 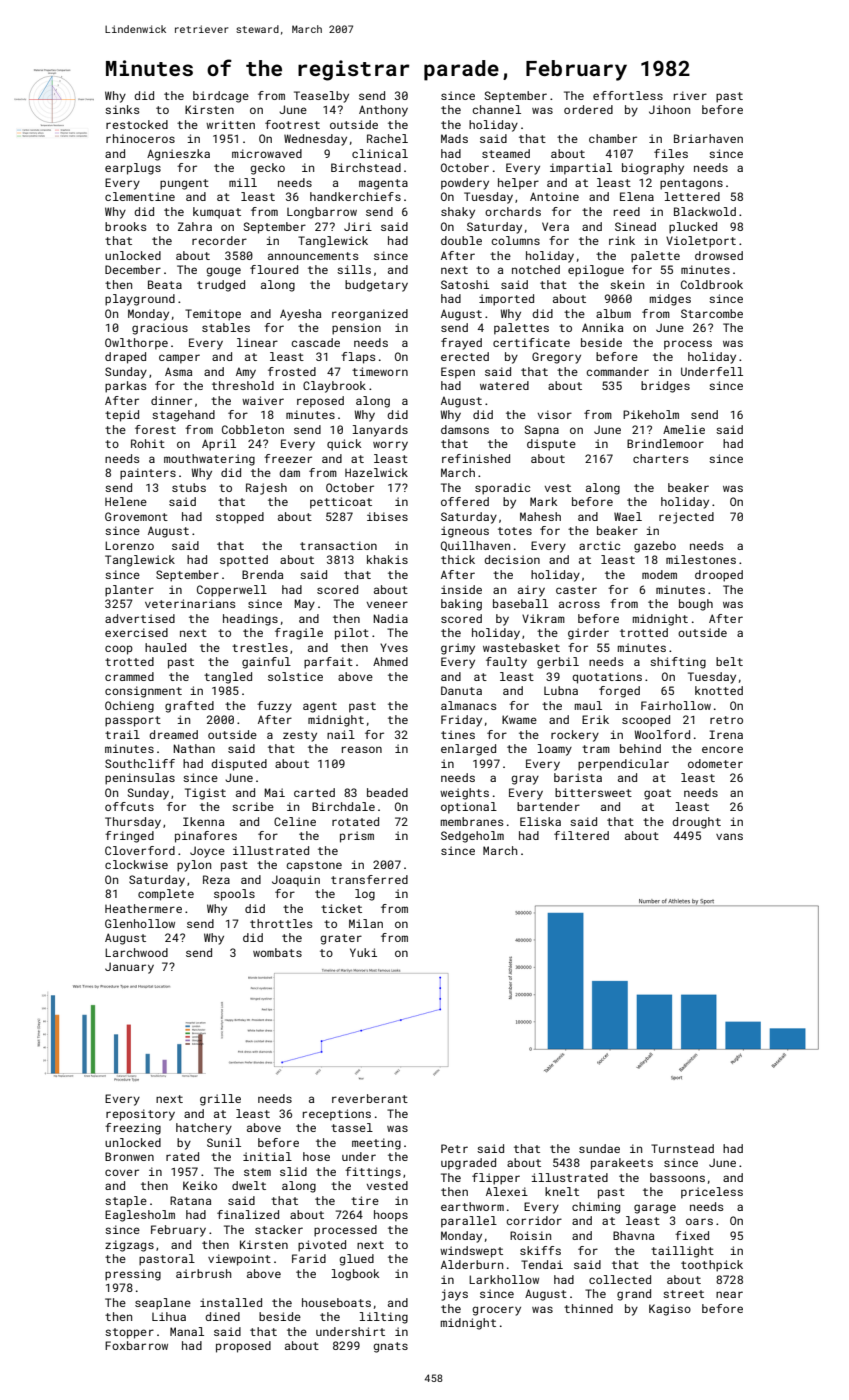 What do you see at coordinates (370, 1098) in the screenshot?
I see `reverberant` at bounding box center [370, 1098].
